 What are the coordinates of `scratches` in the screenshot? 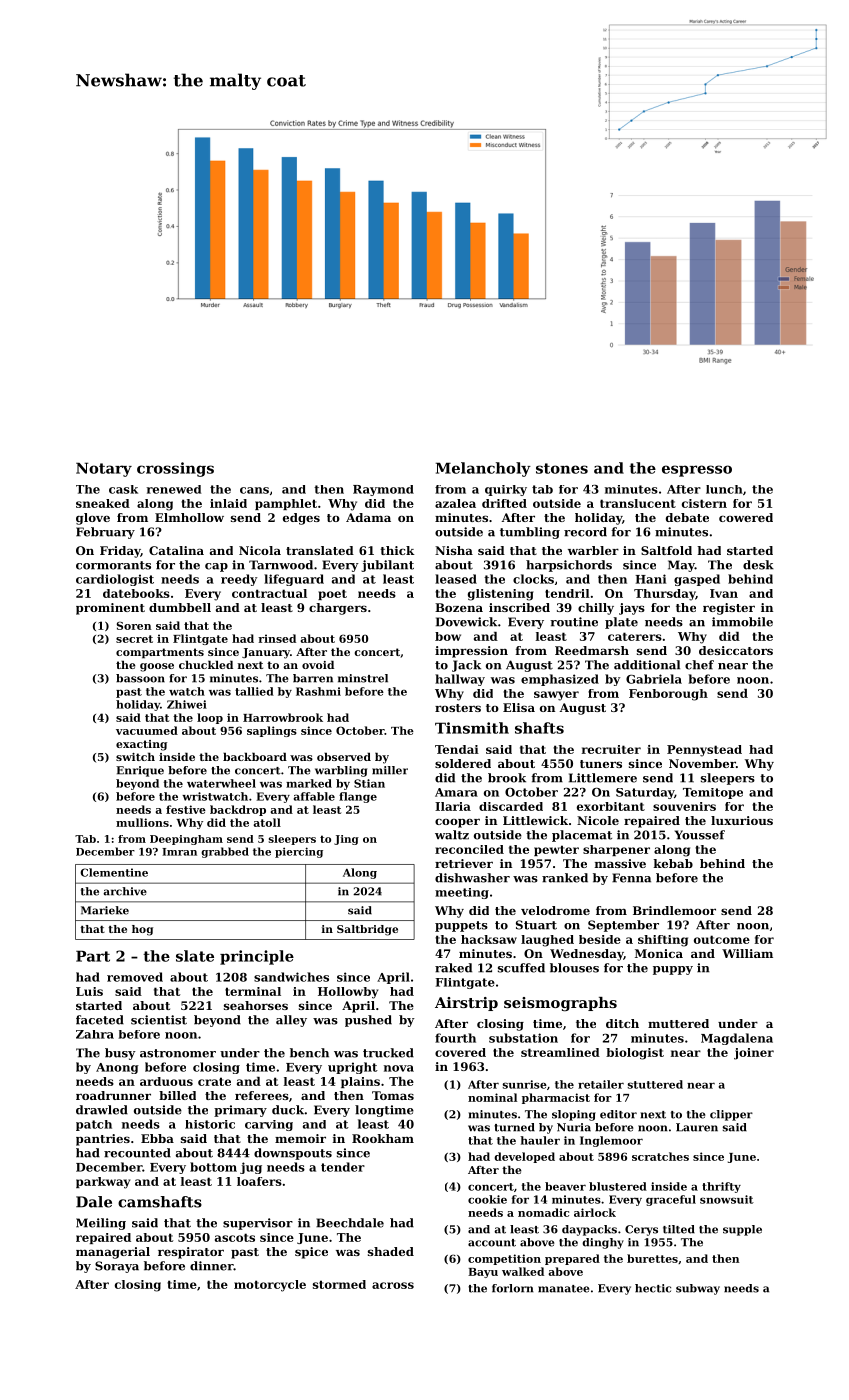 It's located at (660, 1156).
